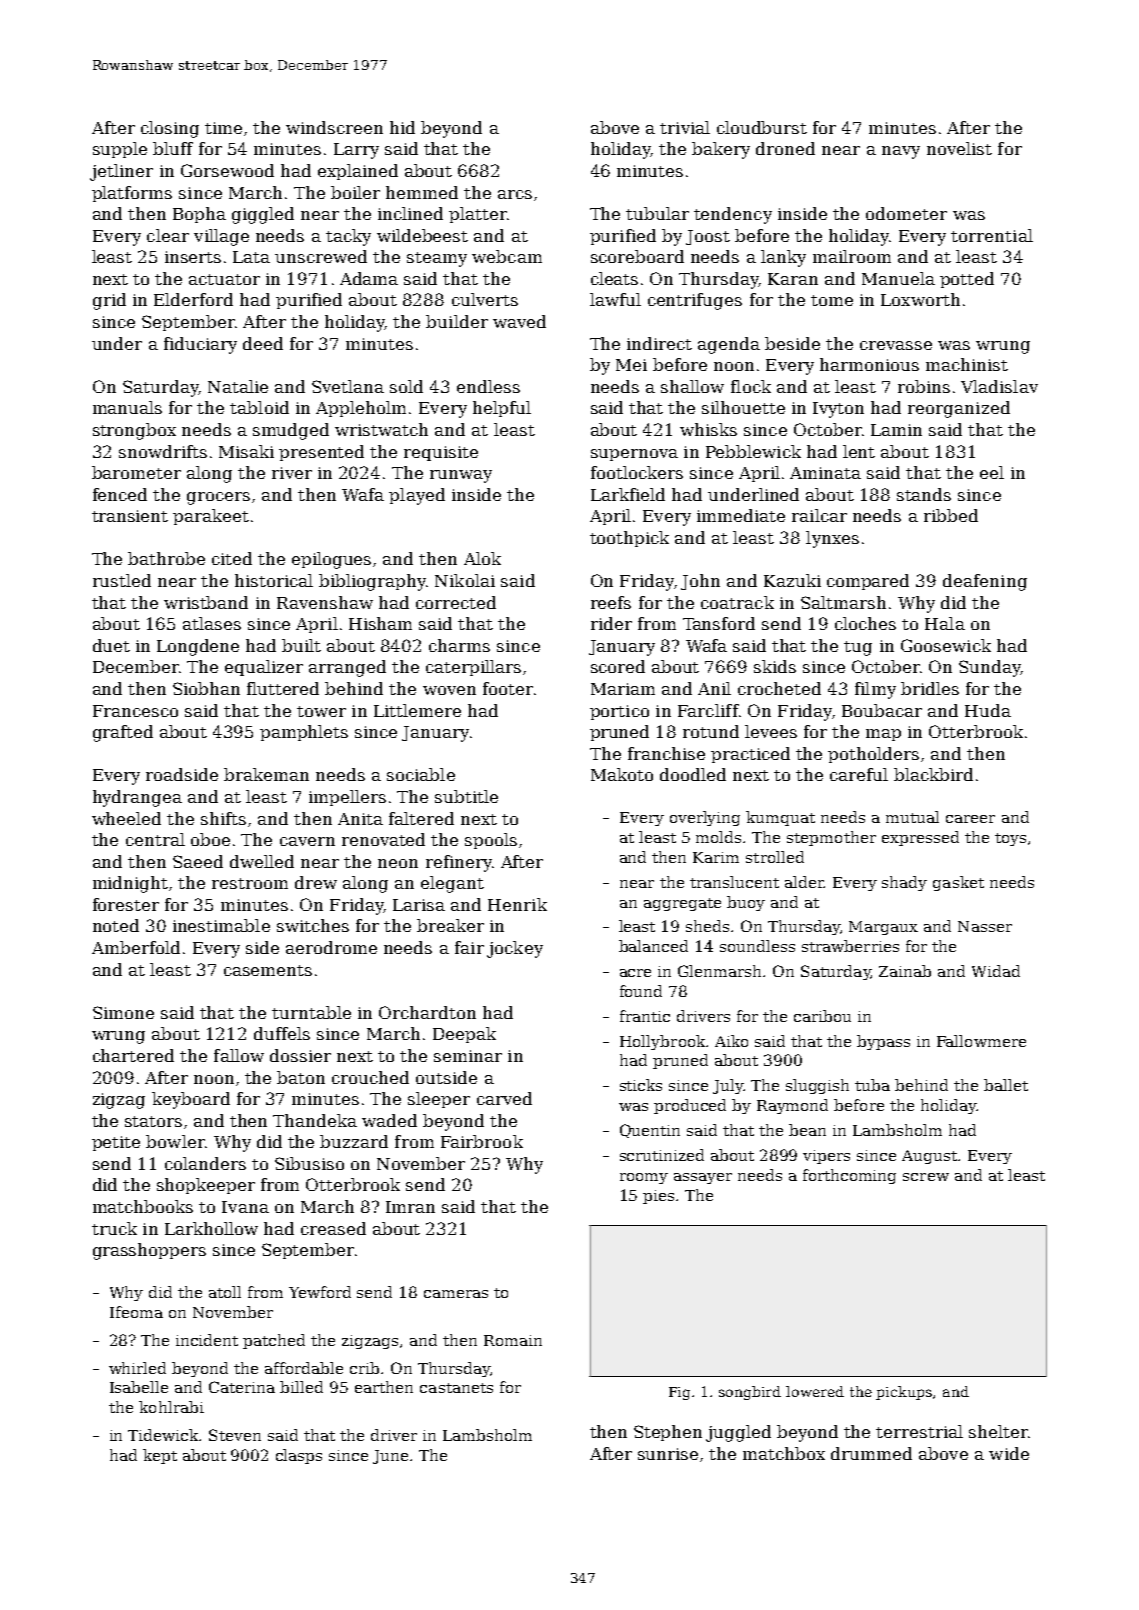 This screenshot has width=1139, height=1610. Describe the element at coordinates (859, 774) in the screenshot. I see `careful` at that location.
